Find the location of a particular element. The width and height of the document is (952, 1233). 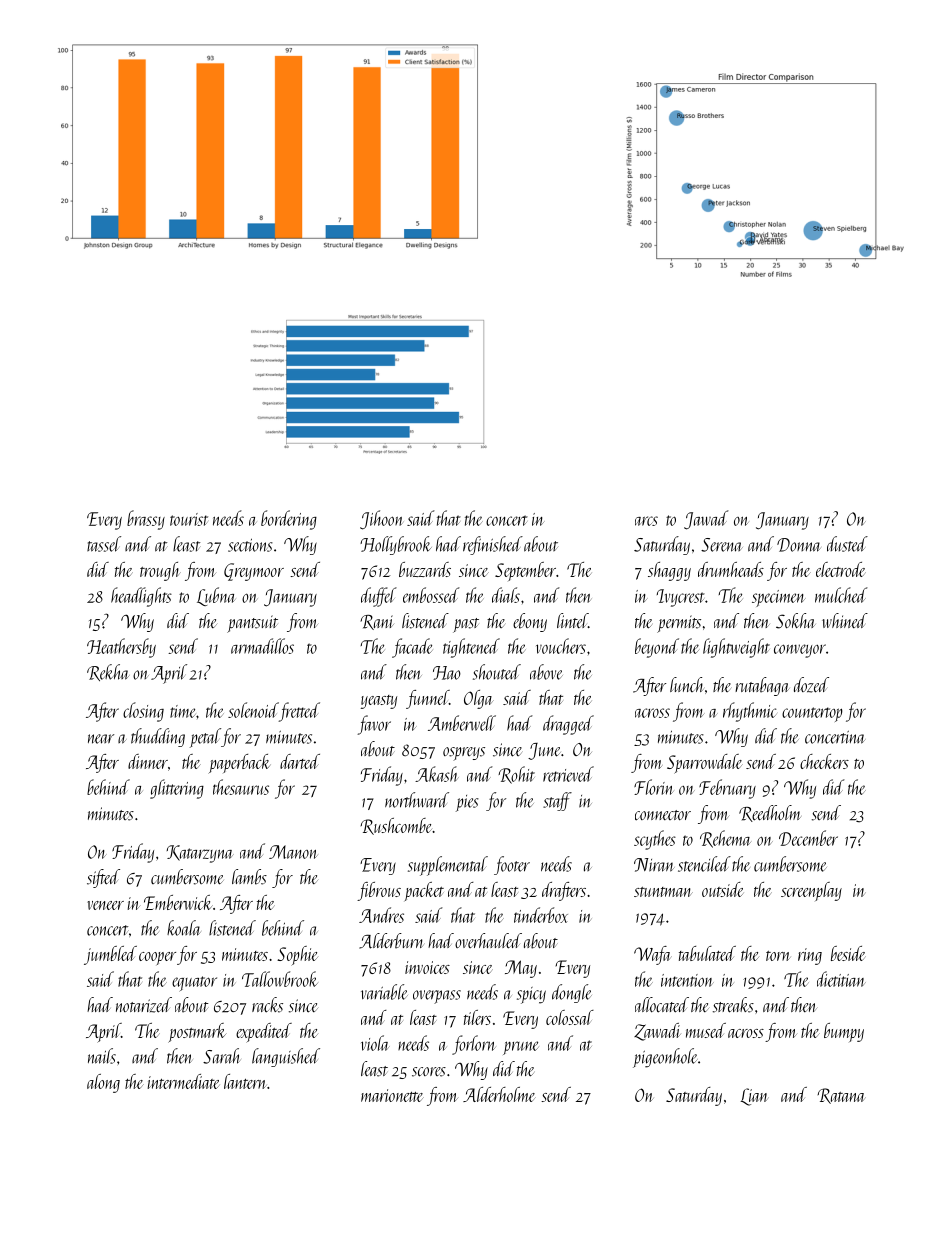

arcs is located at coordinates (646, 521).
